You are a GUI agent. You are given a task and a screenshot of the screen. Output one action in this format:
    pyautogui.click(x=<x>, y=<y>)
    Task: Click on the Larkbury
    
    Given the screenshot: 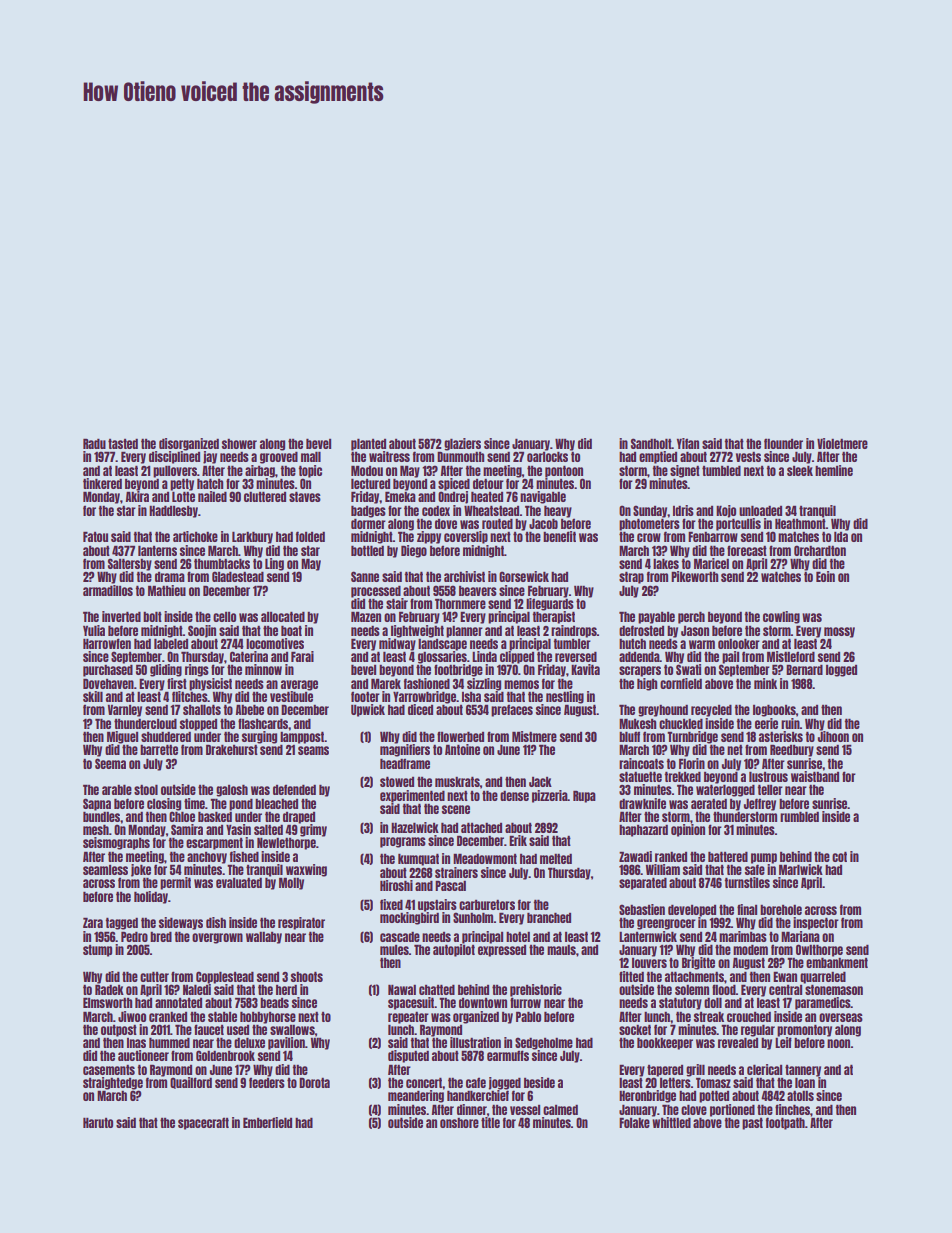 What is the action you would take?
    pyautogui.click(x=252, y=537)
